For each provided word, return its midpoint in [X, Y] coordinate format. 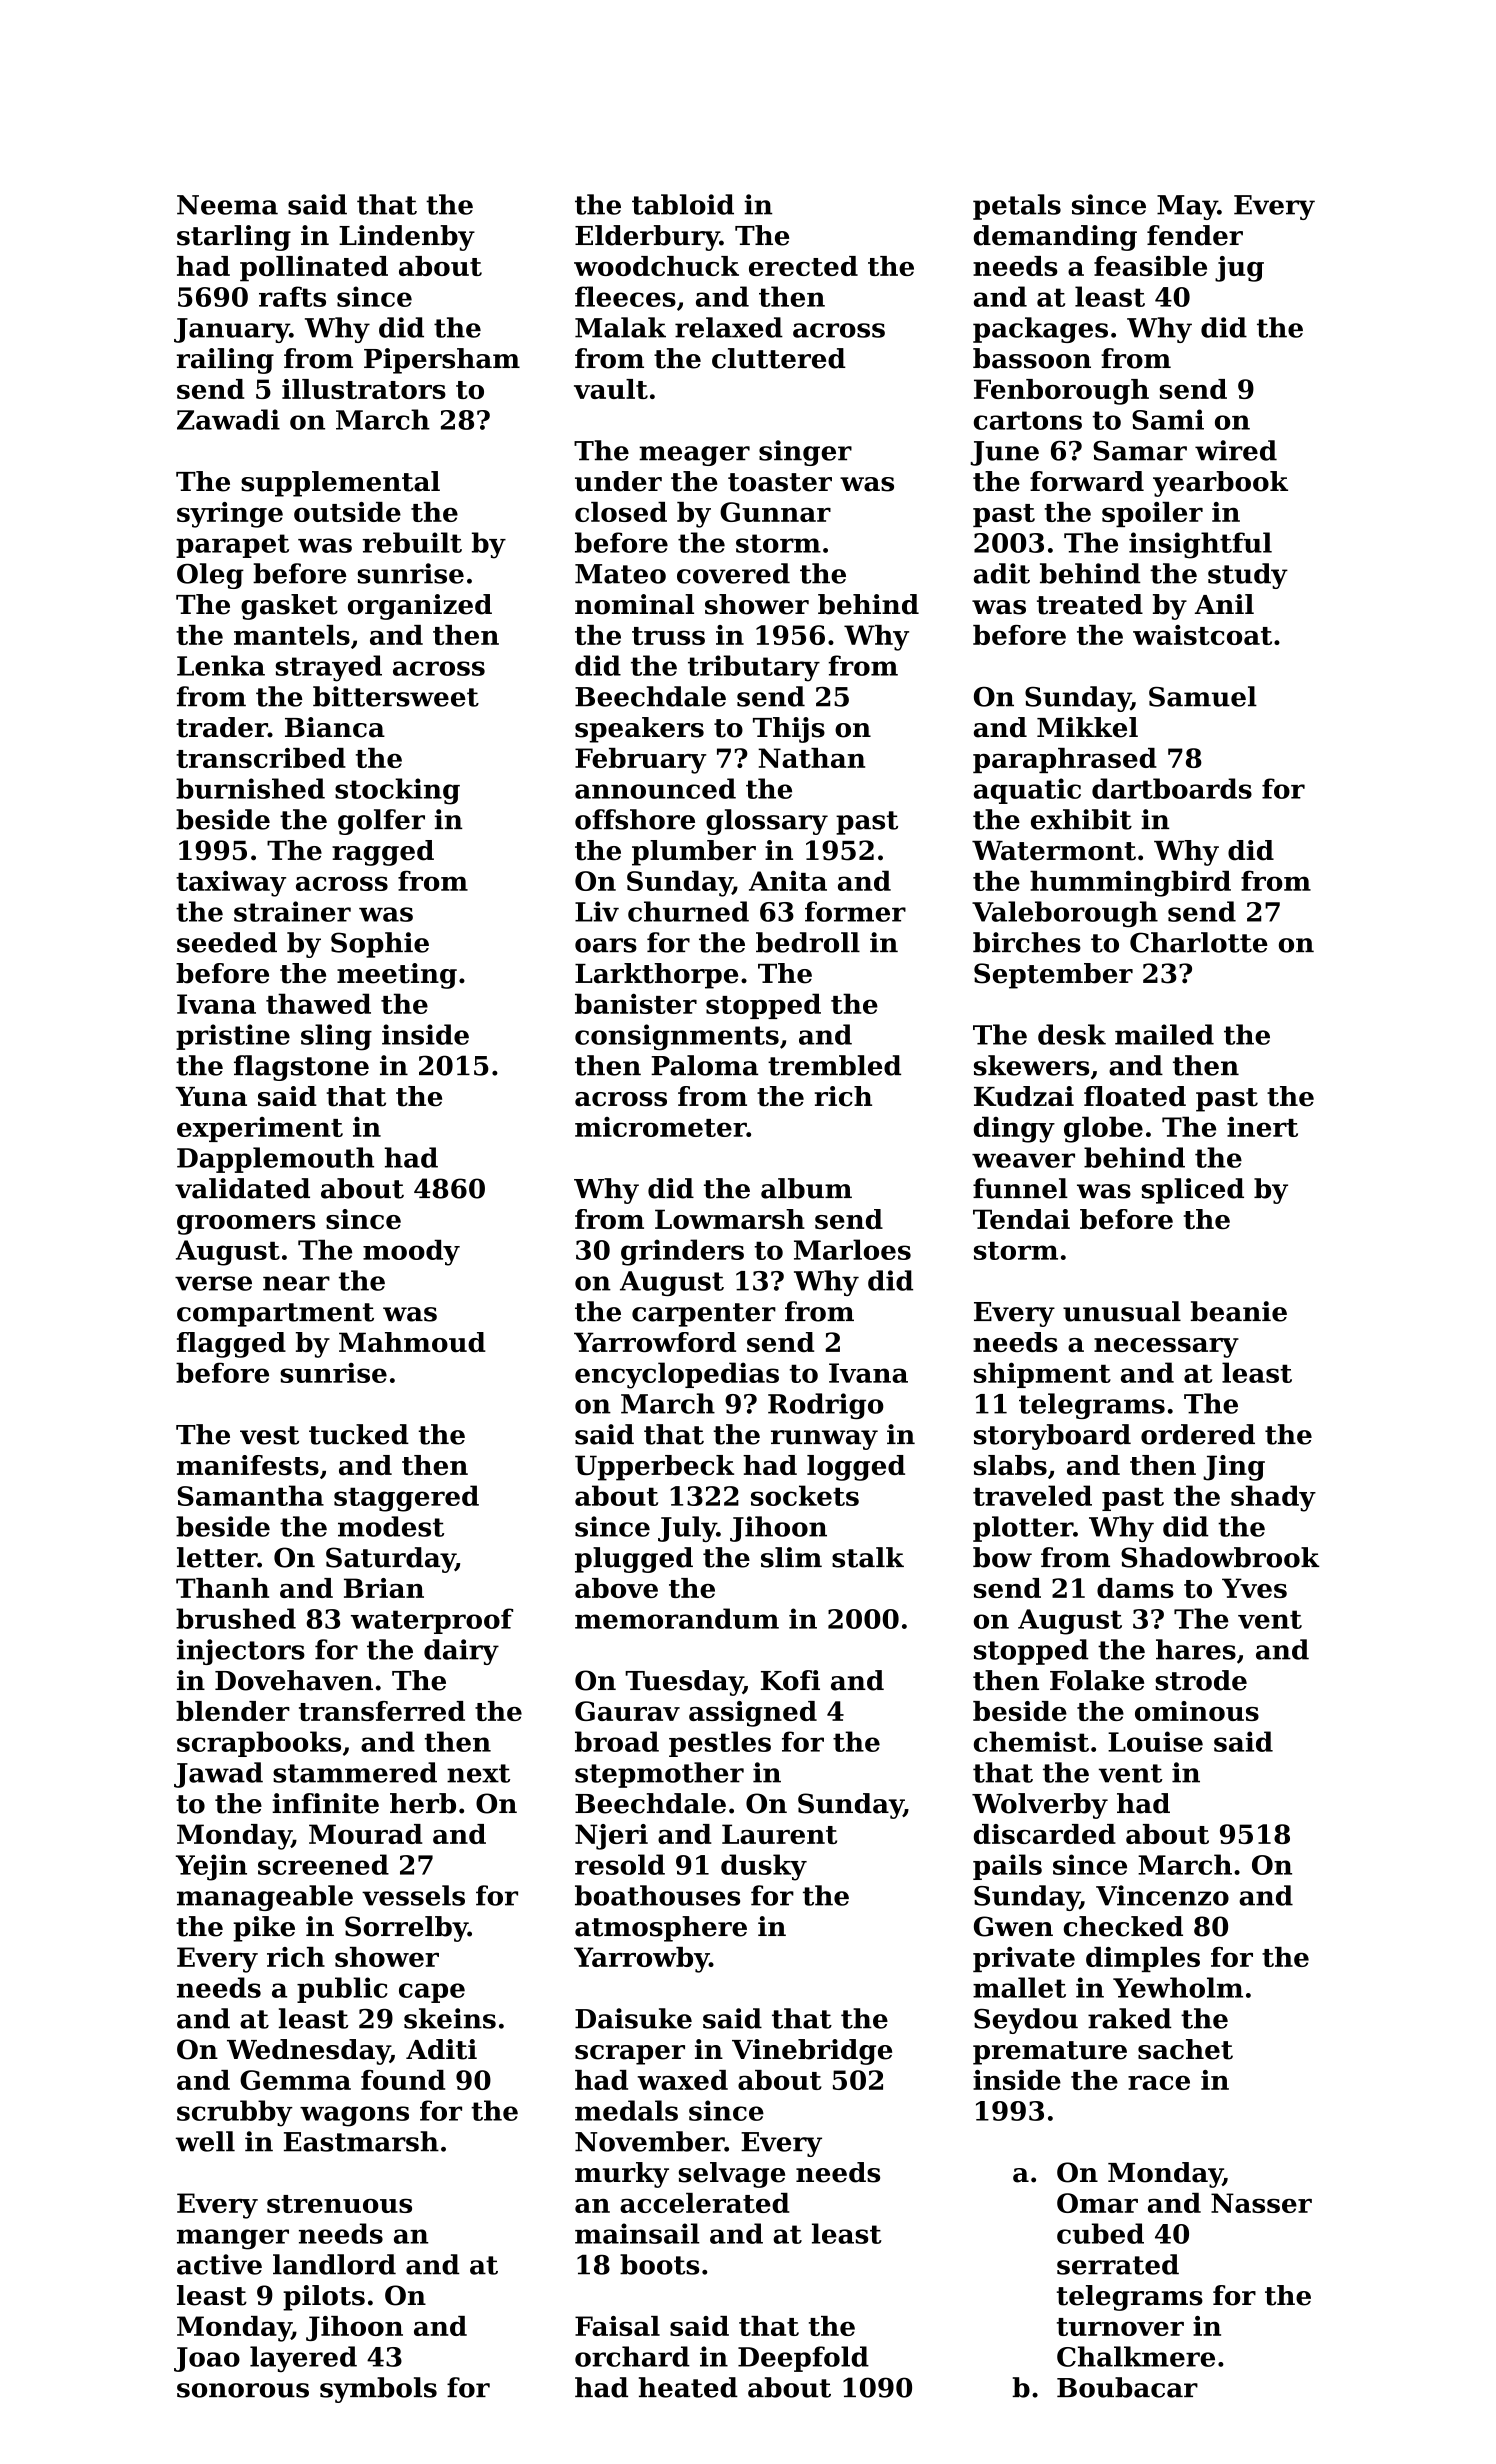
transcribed [261, 758]
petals [1017, 207]
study [1248, 576]
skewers [1031, 1065]
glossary [767, 822]
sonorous [243, 2390]
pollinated [314, 269]
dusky [764, 1867]
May [1187, 207]
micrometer [661, 1127]
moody [411, 1252]
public [342, 1990]
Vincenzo [1162, 1895]
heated [688, 2387]
